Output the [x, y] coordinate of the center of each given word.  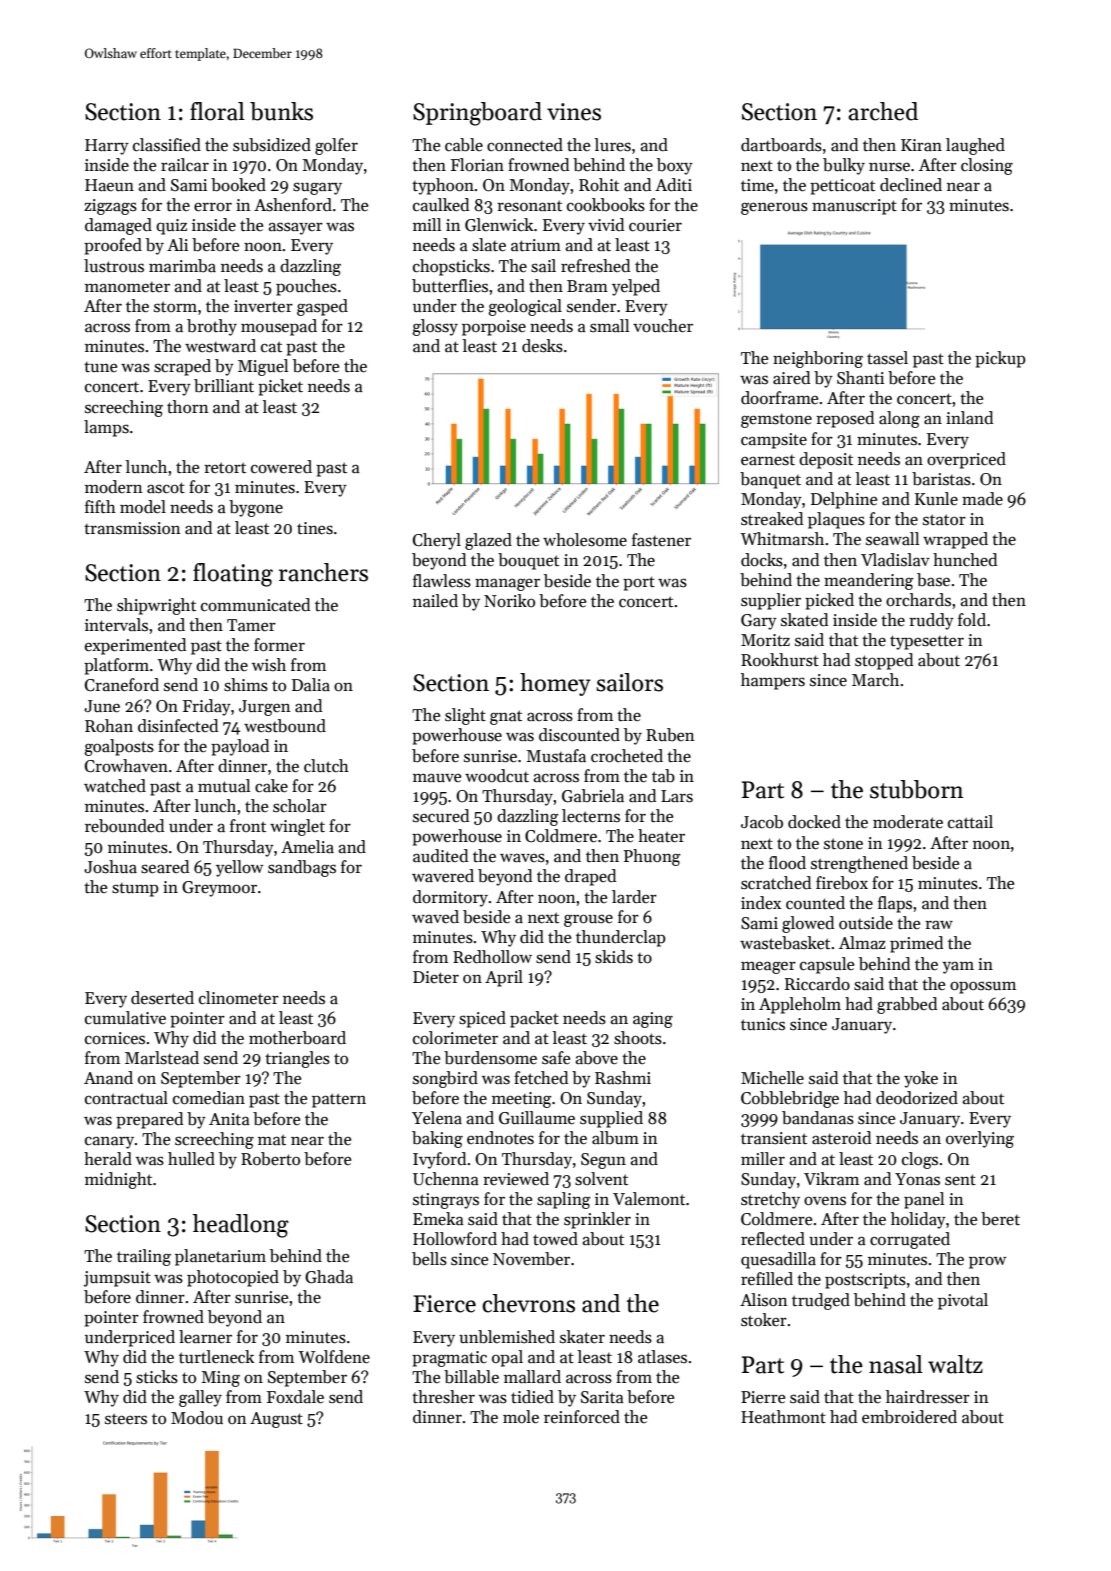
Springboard [477, 114]
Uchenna [446, 1179]
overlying [980, 1139]
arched [883, 111]
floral [217, 111]
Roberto [270, 1159]
